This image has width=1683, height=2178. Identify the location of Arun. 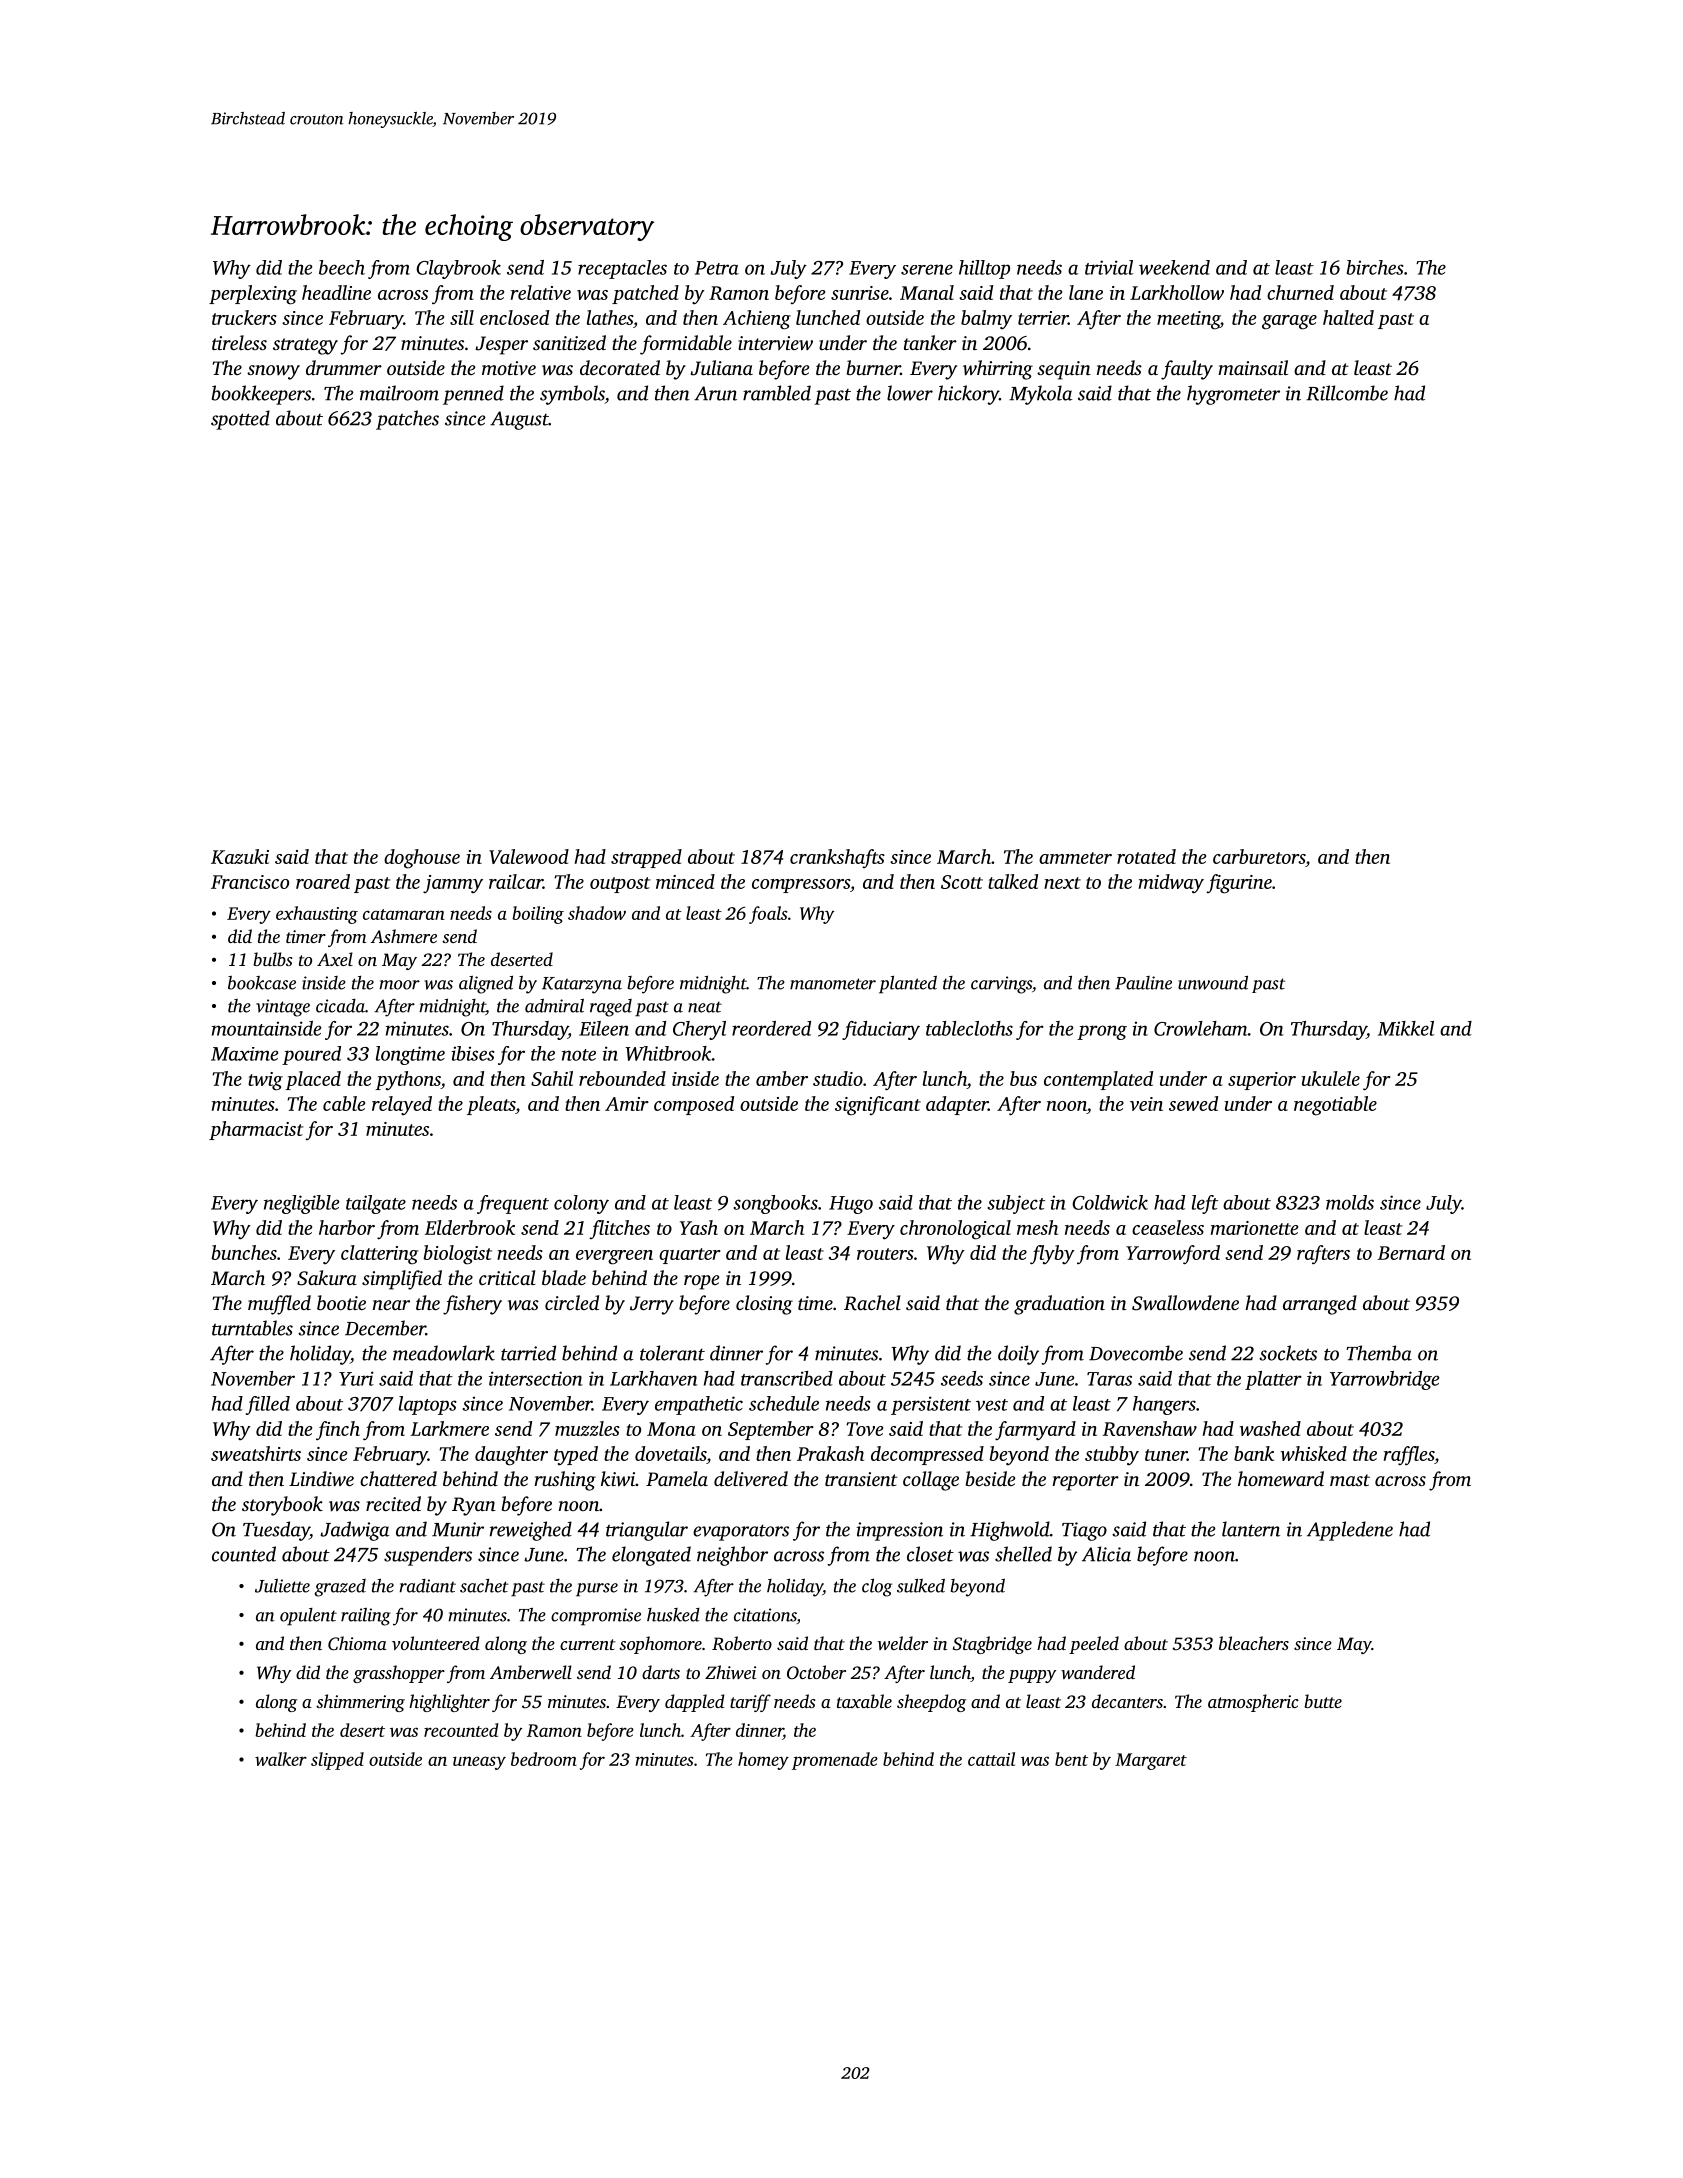
(715, 393).
